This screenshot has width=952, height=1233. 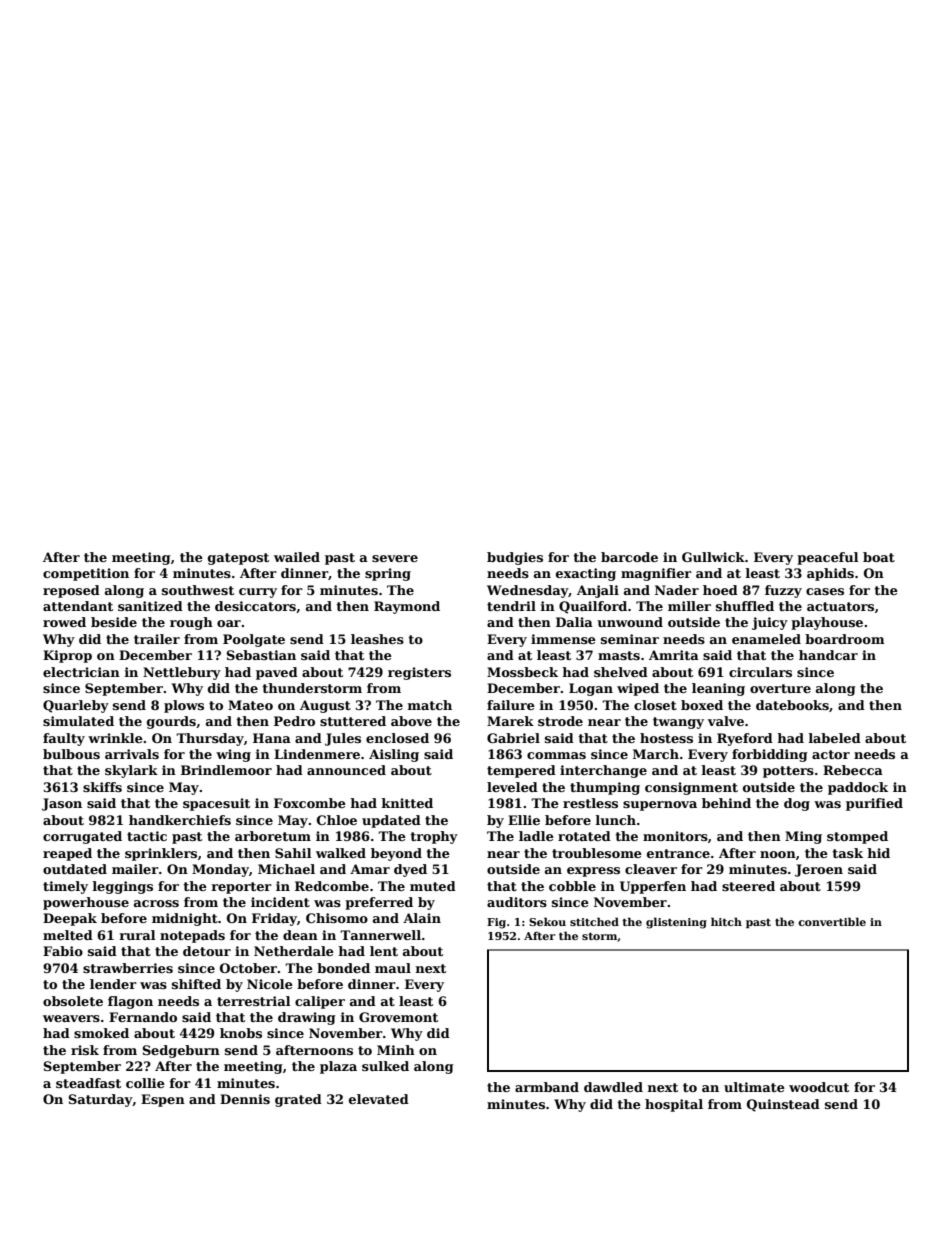 I want to click on twangy, so click(x=678, y=723).
